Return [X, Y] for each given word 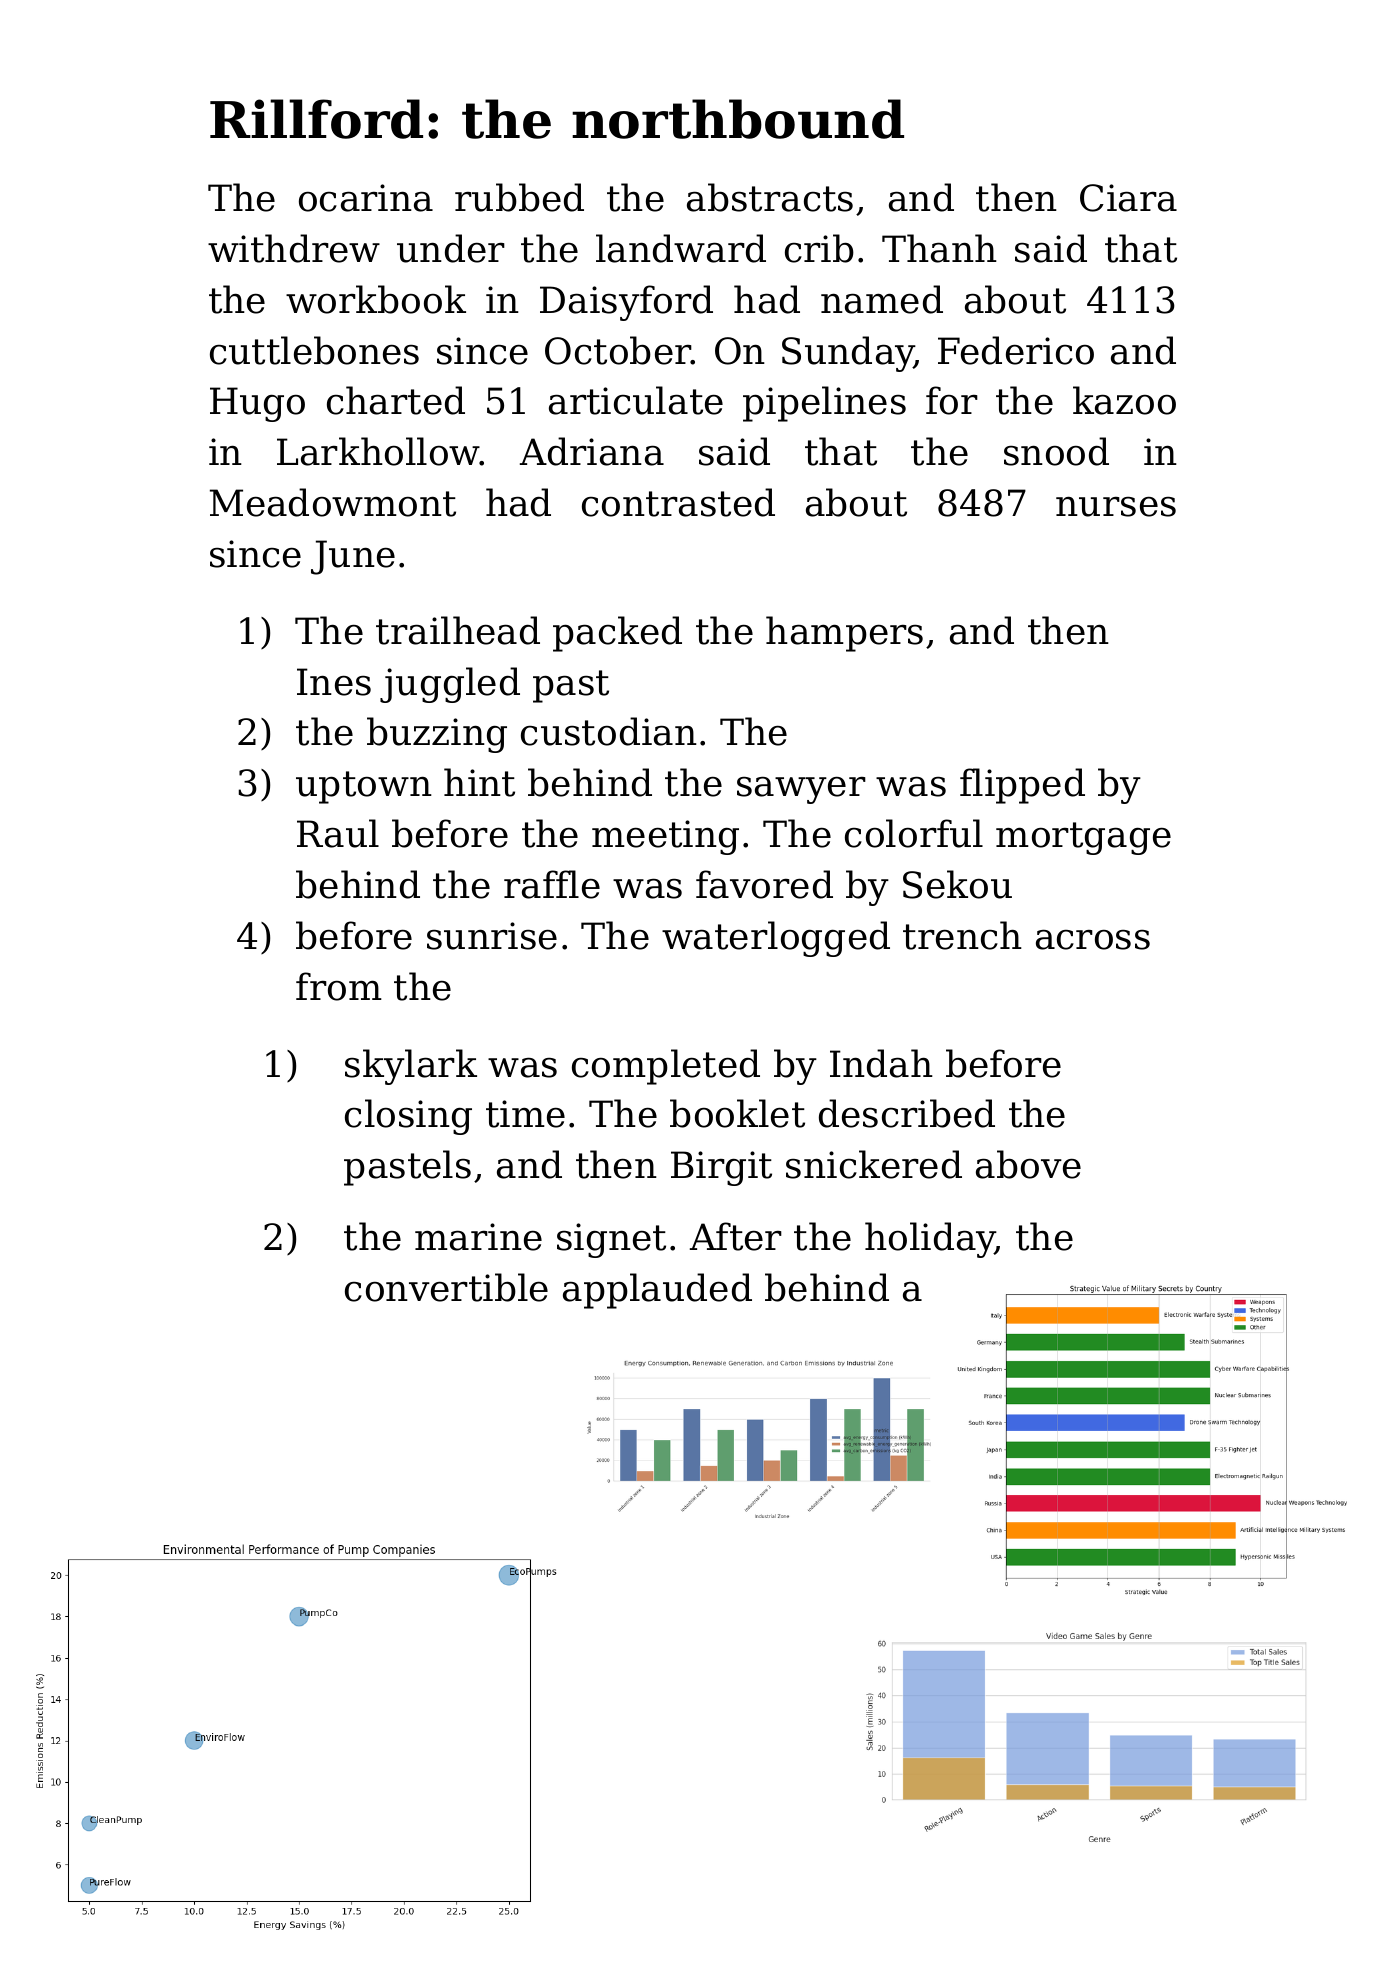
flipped [1022, 786]
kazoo [1124, 400]
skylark [411, 1067]
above [1028, 1164]
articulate [636, 400]
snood [1056, 451]
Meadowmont [333, 502]
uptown [364, 787]
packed [617, 634]
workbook [376, 299]
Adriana [592, 451]
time [525, 1114]
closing [408, 1117]
